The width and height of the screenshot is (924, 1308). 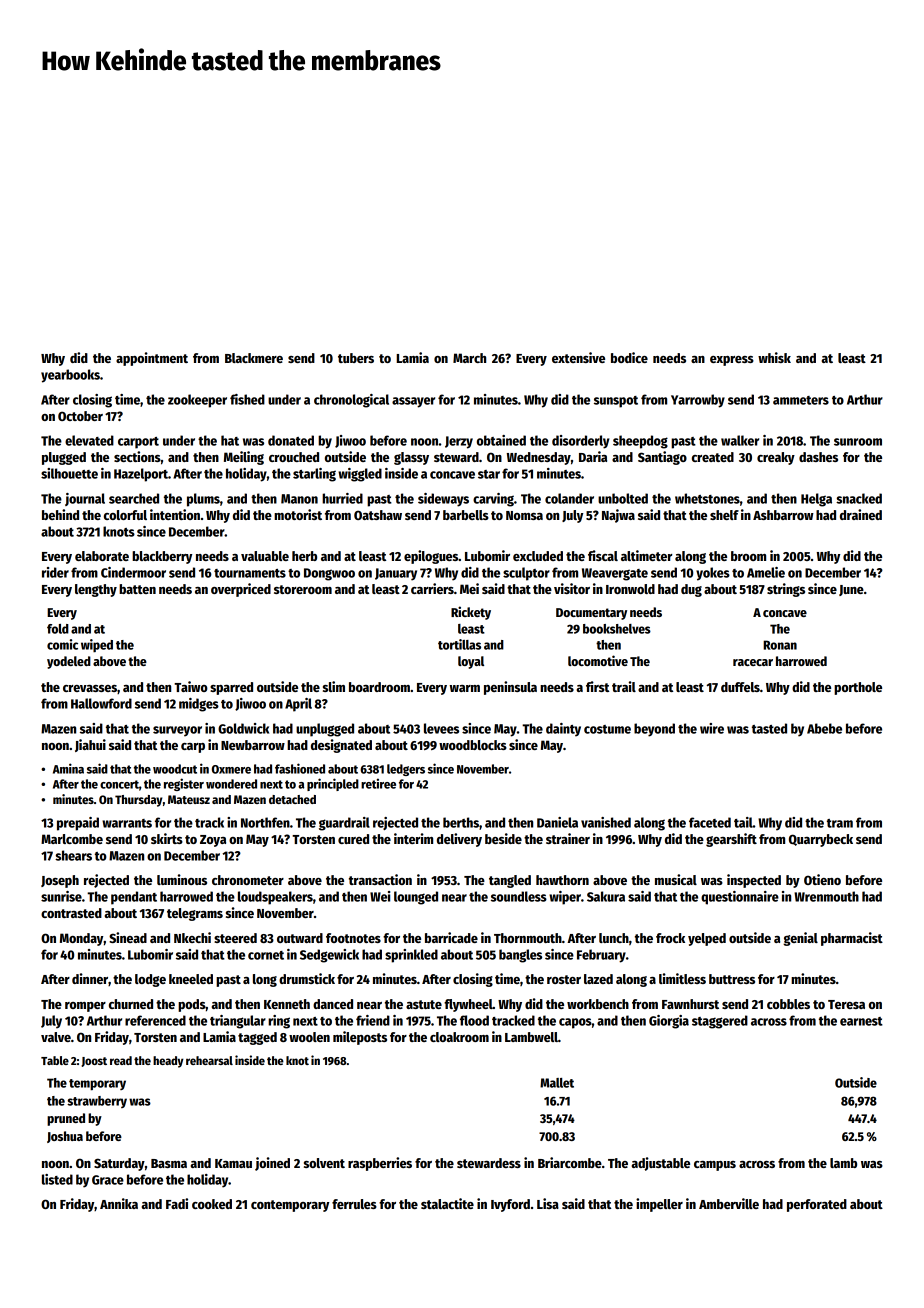 What do you see at coordinates (168, 1062) in the screenshot?
I see `heady` at bounding box center [168, 1062].
